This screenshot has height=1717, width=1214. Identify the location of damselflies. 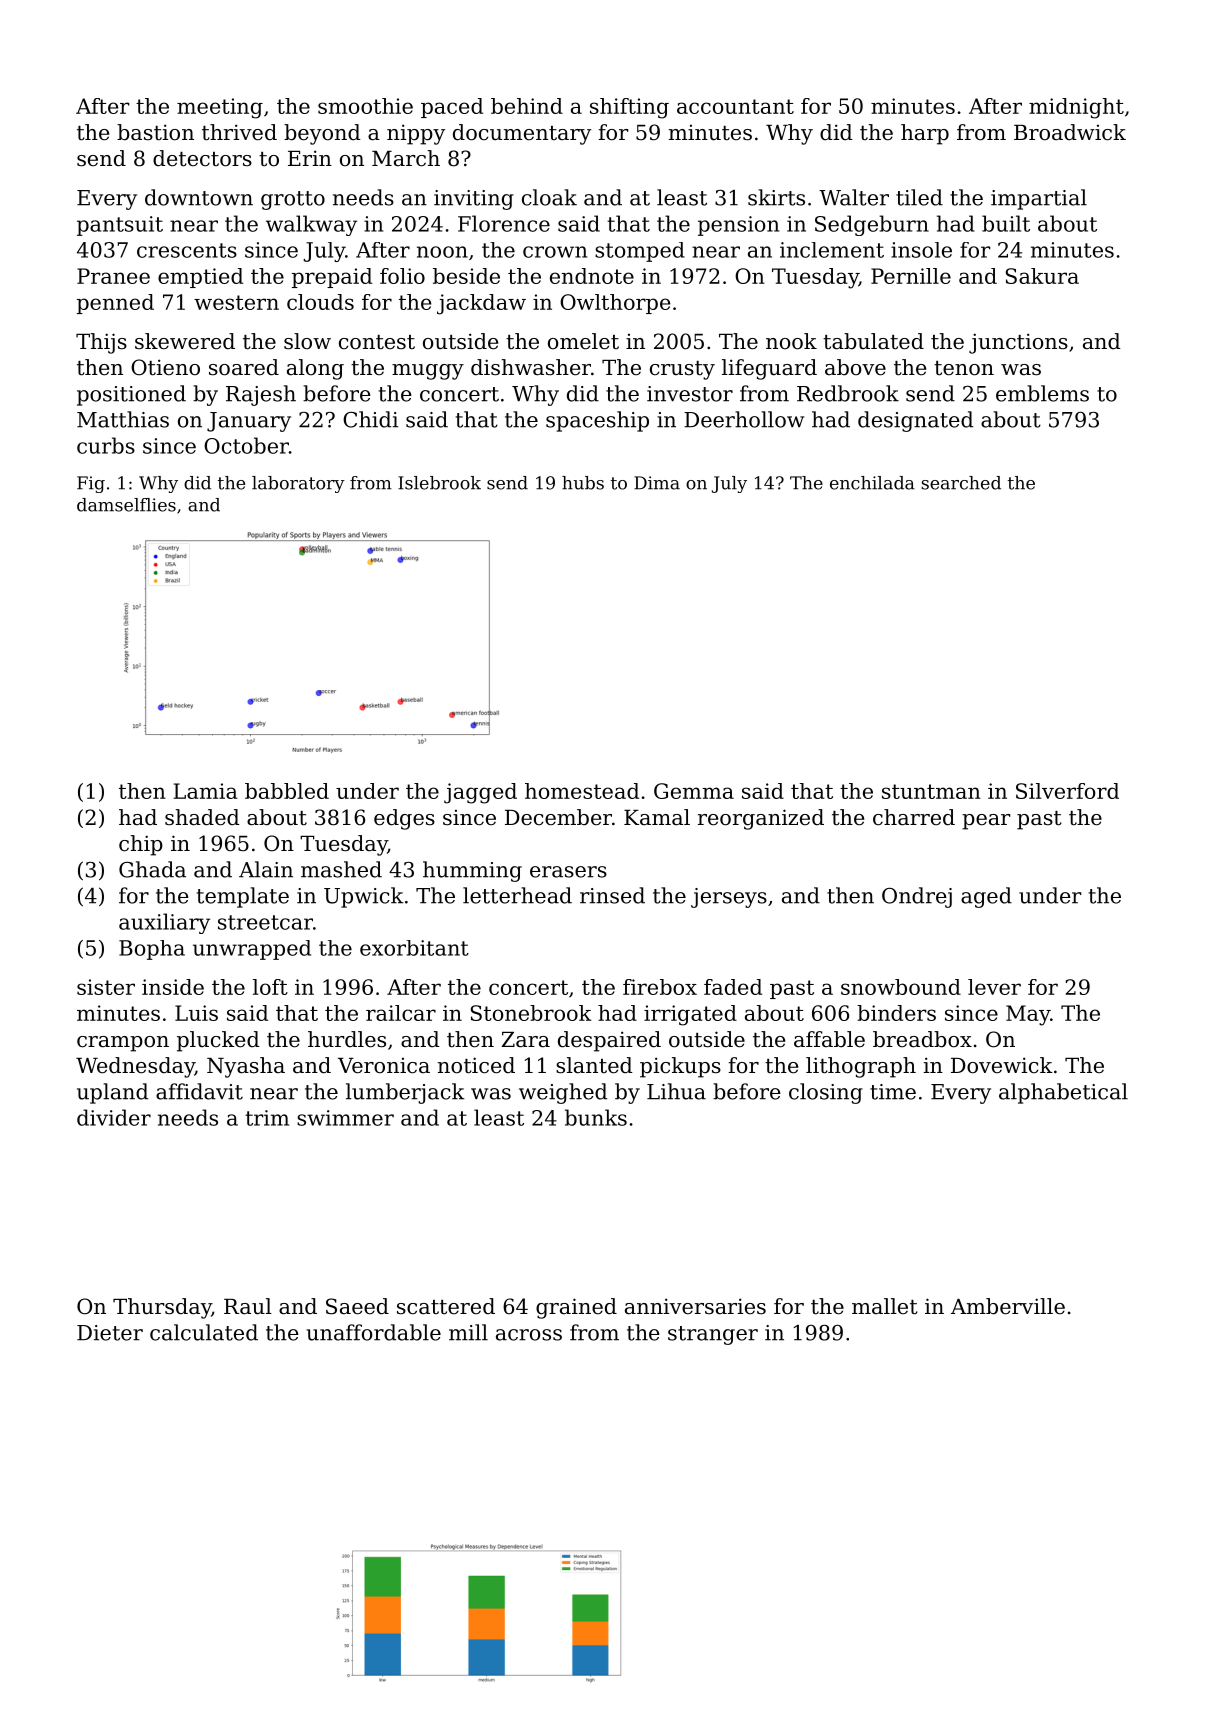
(126, 505).
